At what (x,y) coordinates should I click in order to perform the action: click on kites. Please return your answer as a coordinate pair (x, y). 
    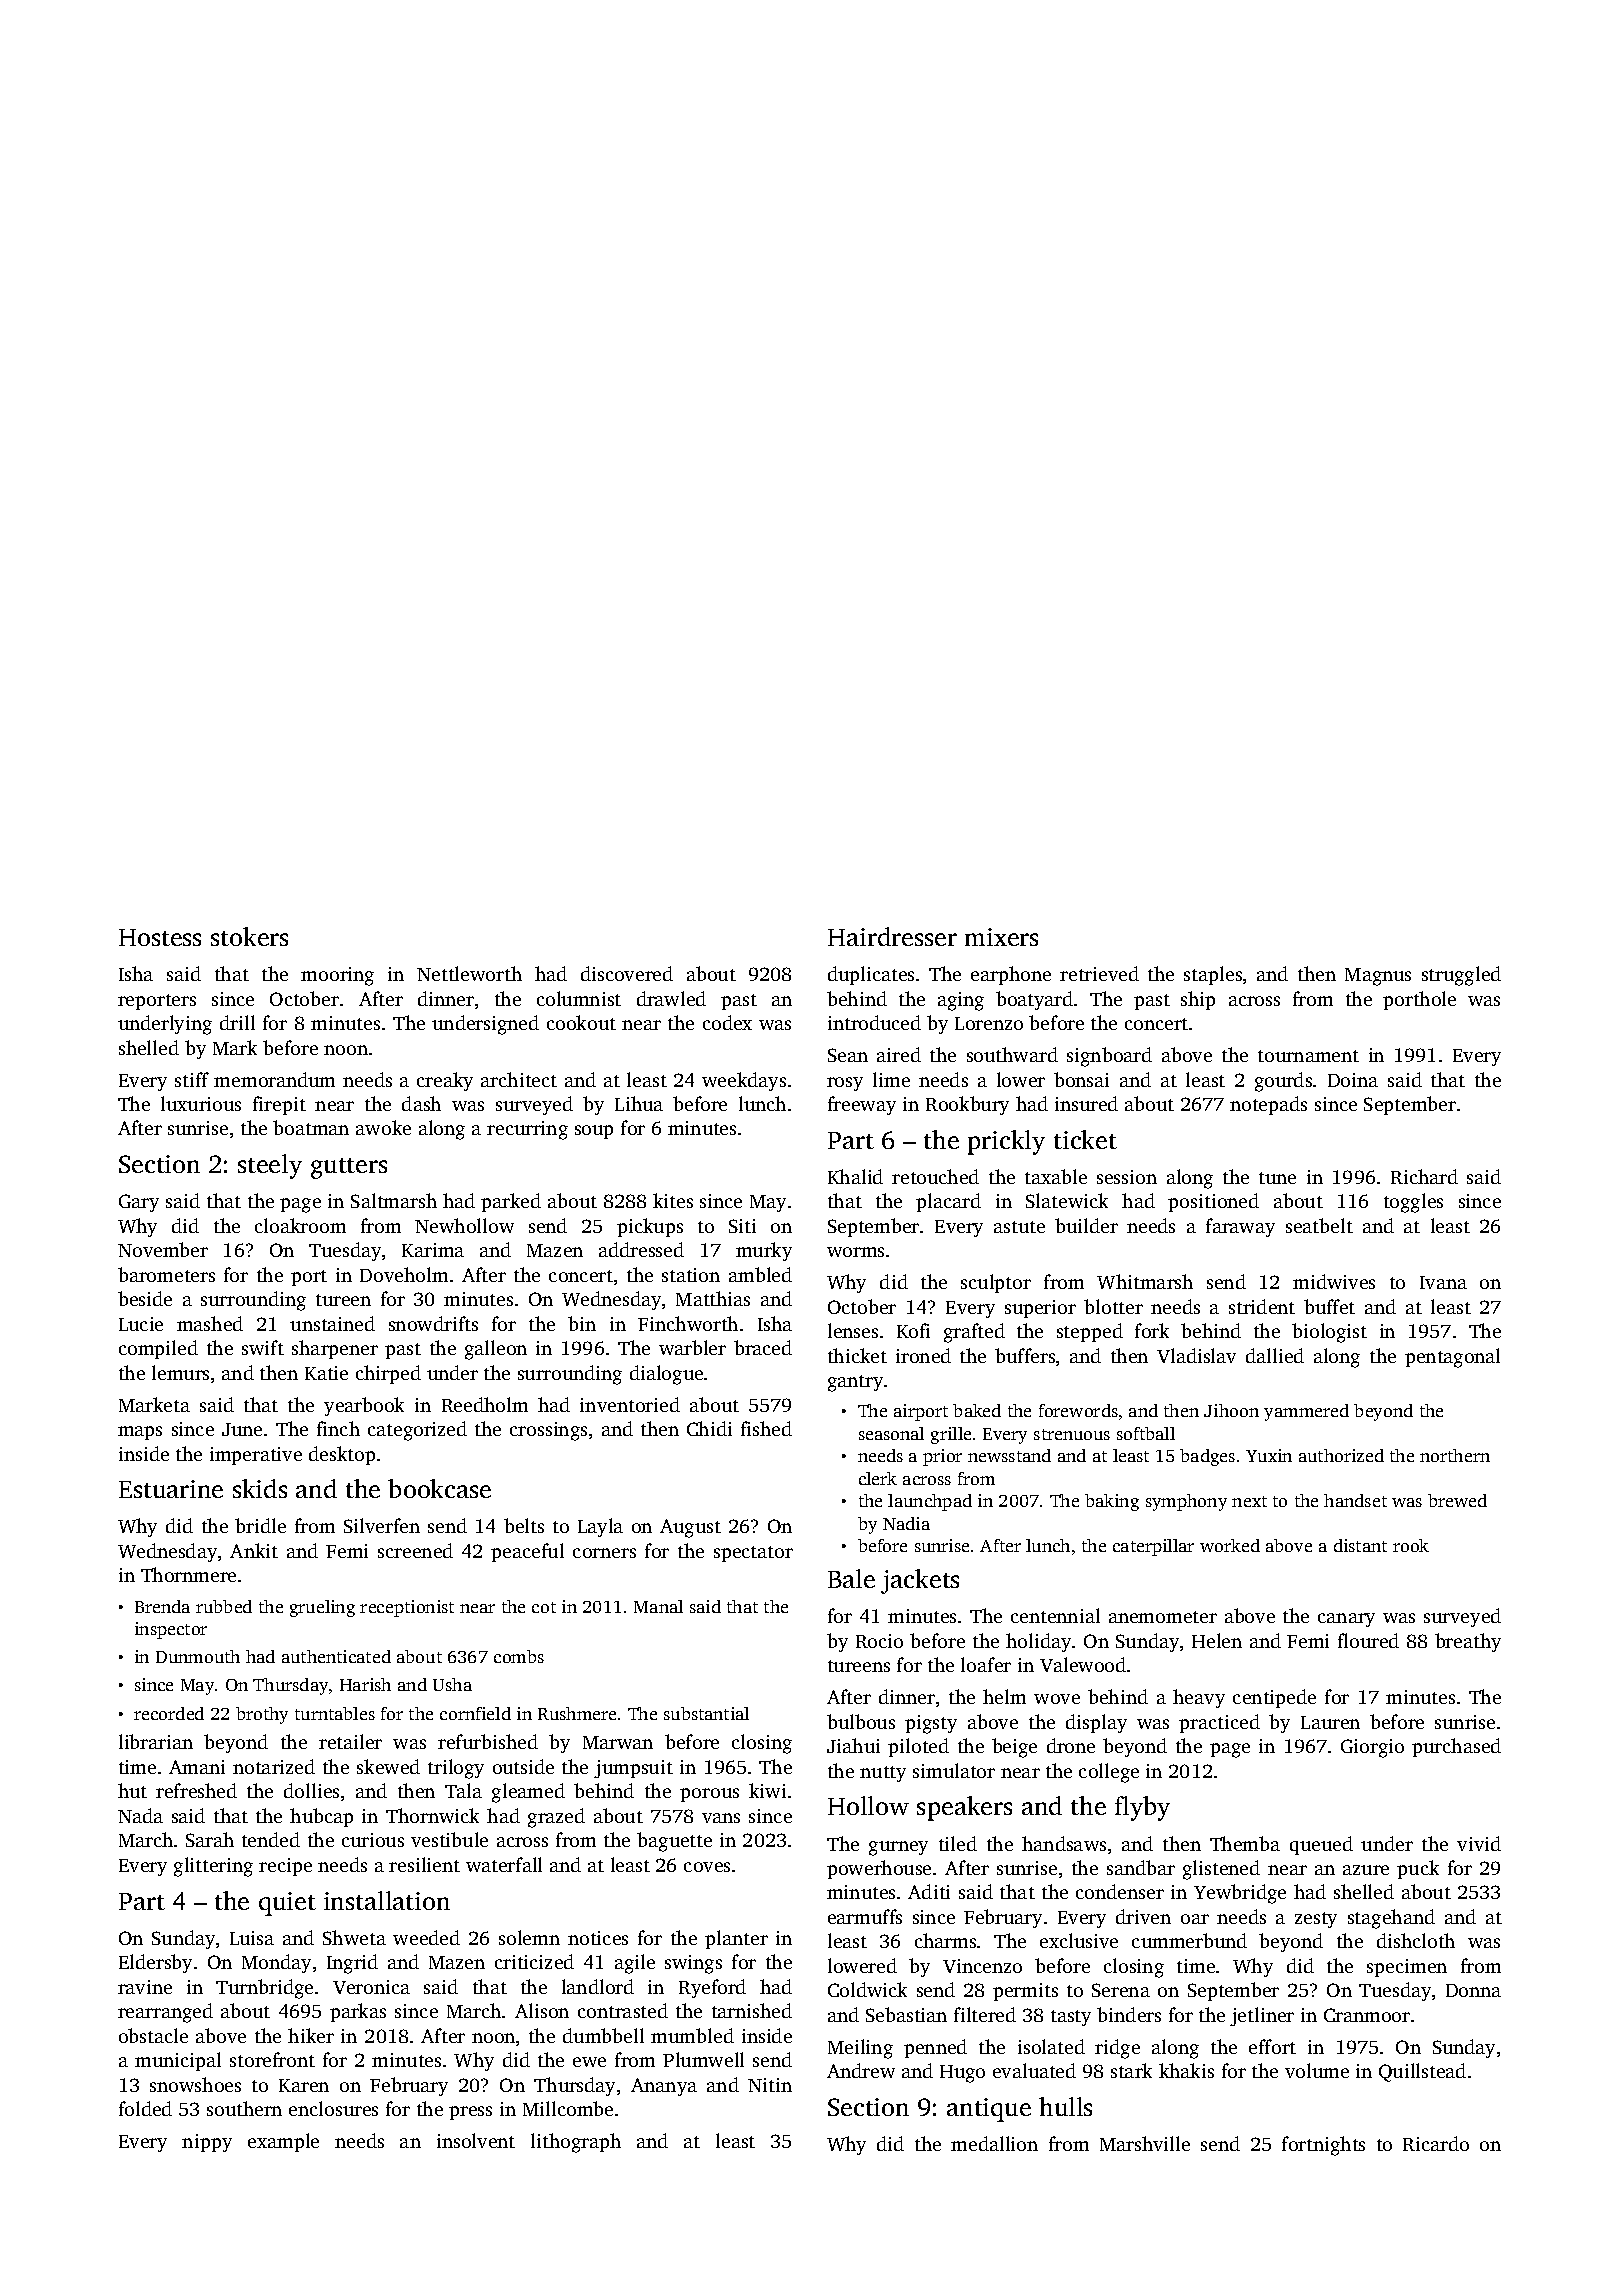
    Looking at the image, I should click on (673, 1200).
